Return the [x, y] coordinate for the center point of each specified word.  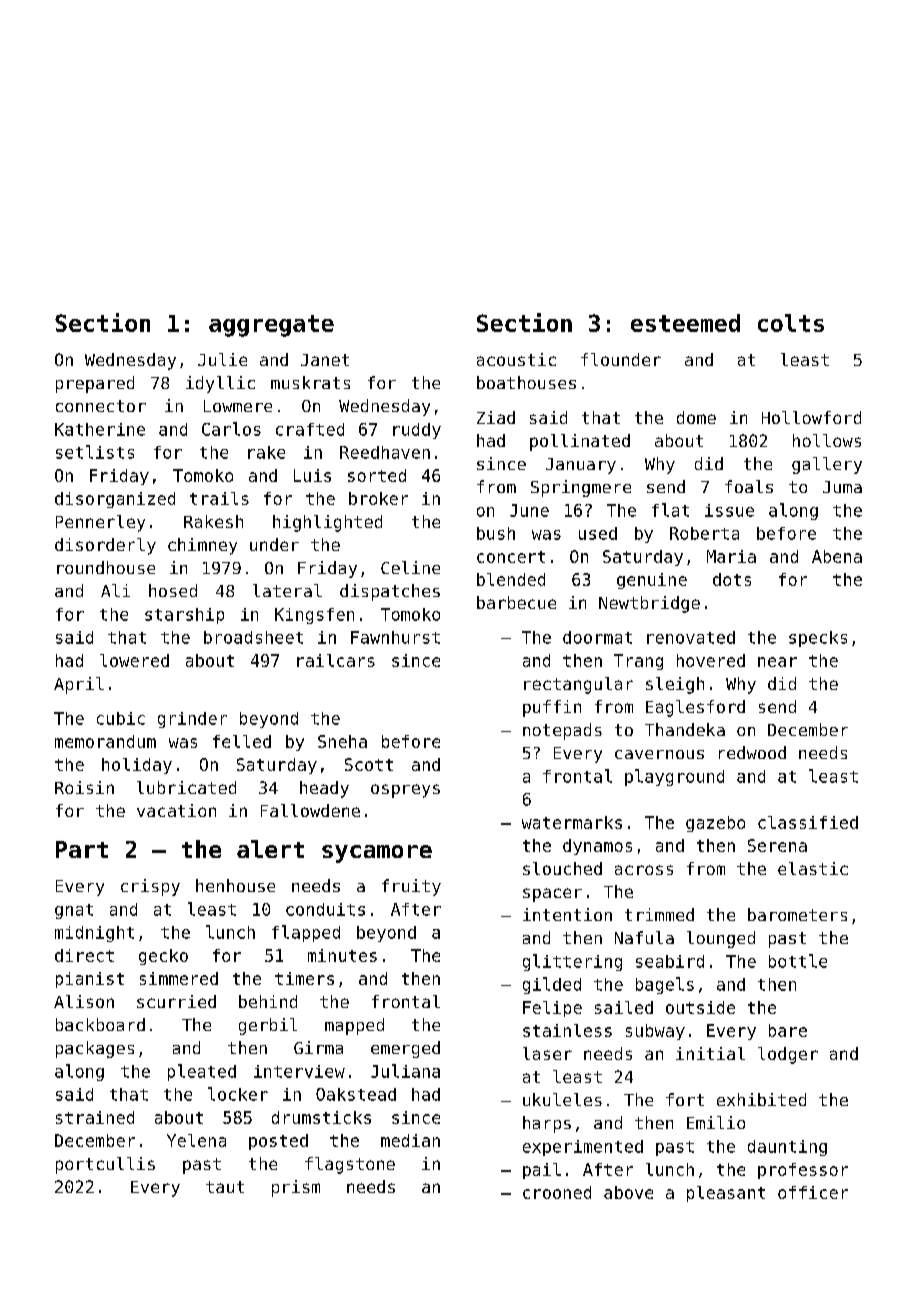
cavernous [659, 754]
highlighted [327, 523]
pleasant [726, 1194]
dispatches [390, 592]
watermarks [572, 822]
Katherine [100, 429]
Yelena [196, 1140]
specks [818, 639]
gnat [74, 911]
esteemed [685, 323]
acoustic [516, 359]
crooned [557, 1192]
